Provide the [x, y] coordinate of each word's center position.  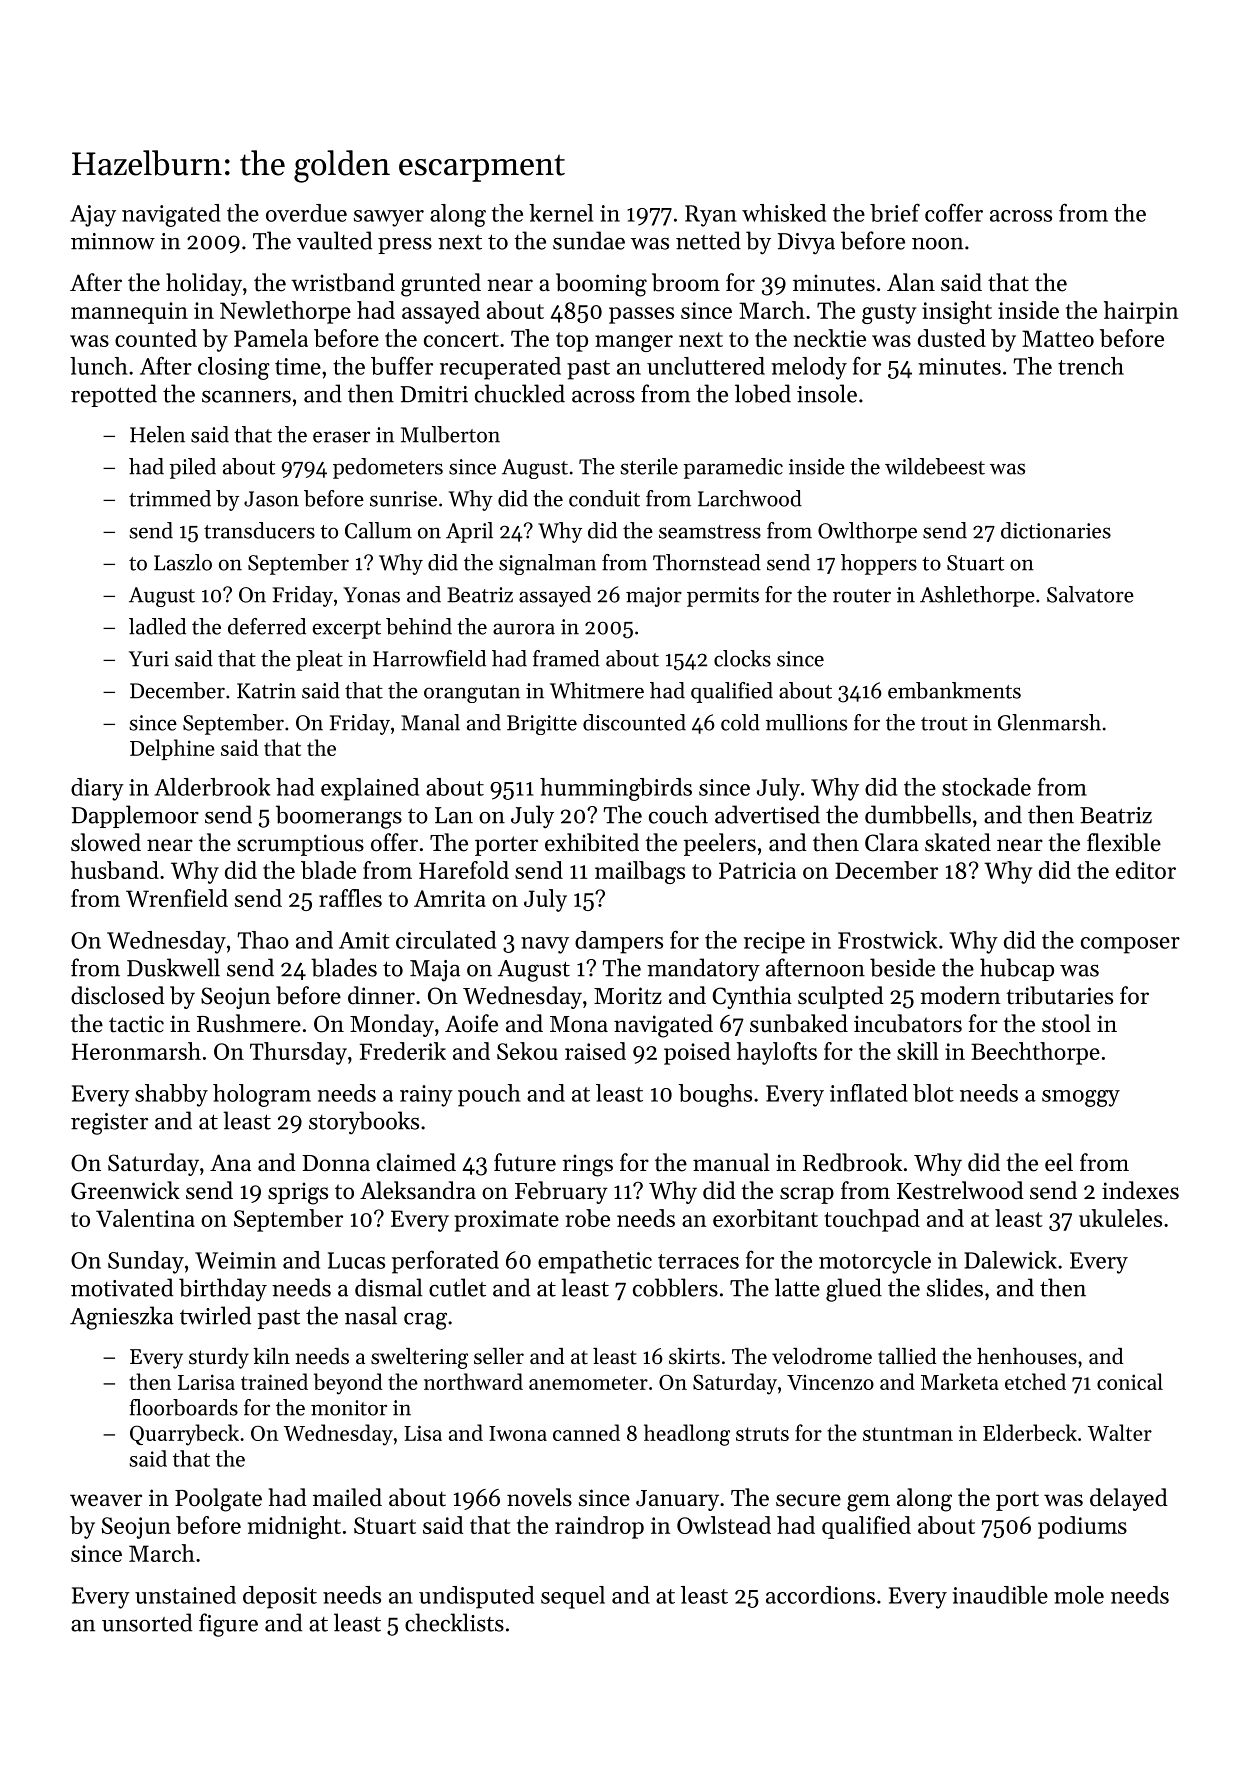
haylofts [777, 1053]
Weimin [235, 1260]
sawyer [389, 218]
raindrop [599, 1527]
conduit [604, 498]
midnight [294, 1527]
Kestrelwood [960, 1190]
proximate [506, 1221]
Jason [271, 499]
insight [957, 312]
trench [1091, 366]
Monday [392, 1025]
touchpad [872, 1220]
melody [809, 368]
